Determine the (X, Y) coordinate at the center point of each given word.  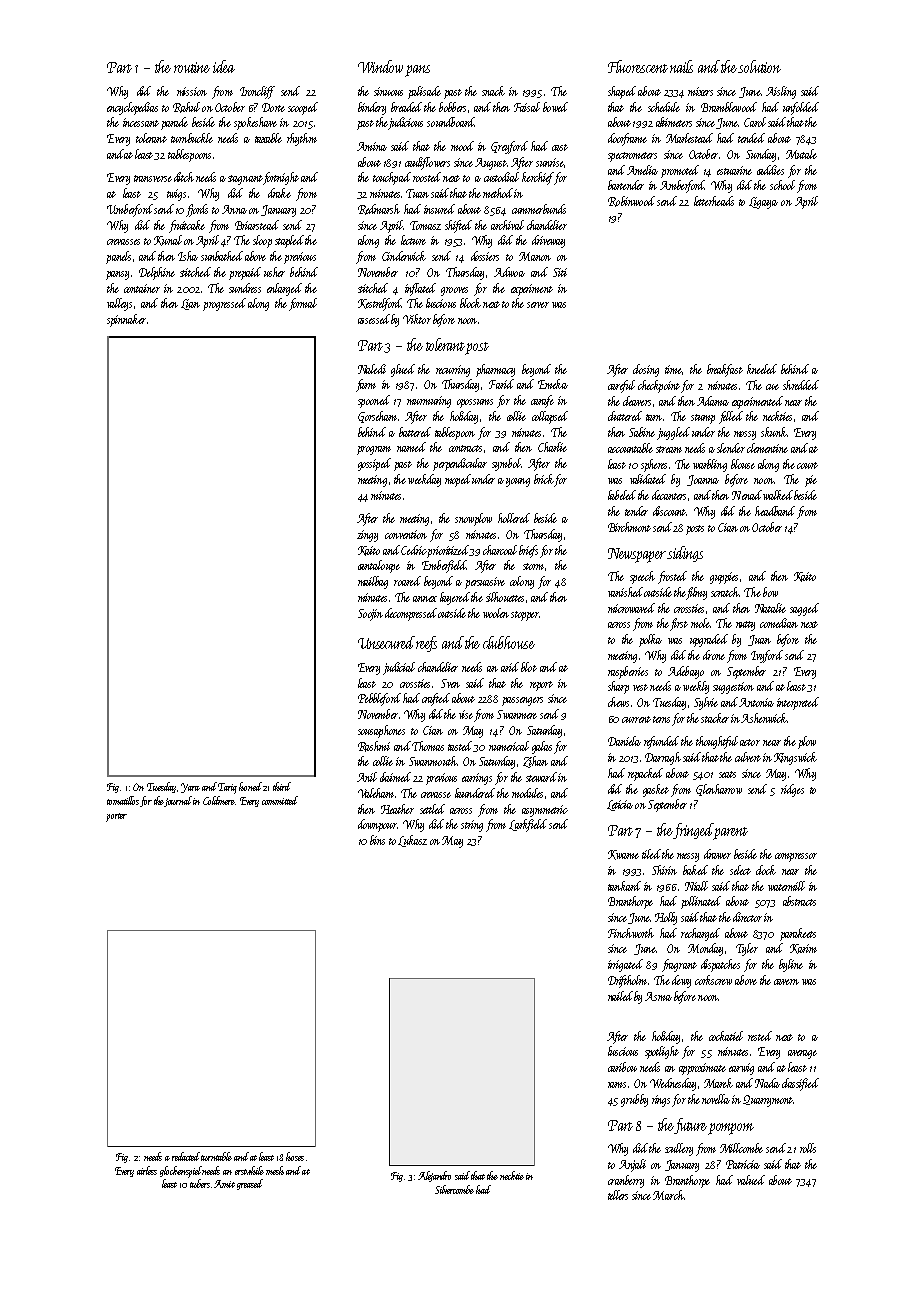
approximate (702, 1069)
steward (541, 777)
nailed (620, 996)
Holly (666, 918)
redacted (186, 1156)
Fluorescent (638, 66)
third (282, 786)
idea (224, 66)
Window (380, 66)
